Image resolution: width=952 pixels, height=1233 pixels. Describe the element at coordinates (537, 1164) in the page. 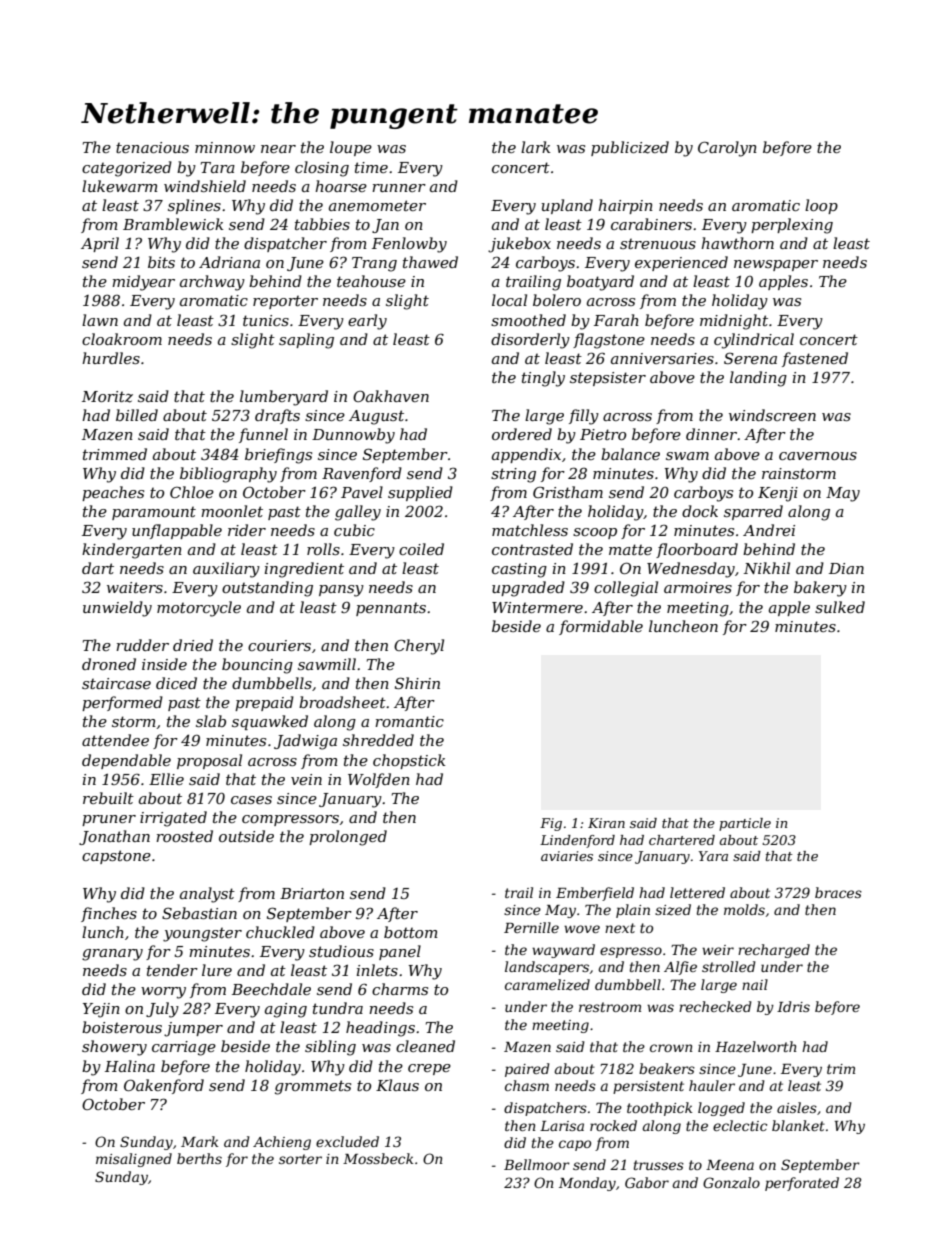

I see `Bellmoor` at that location.
